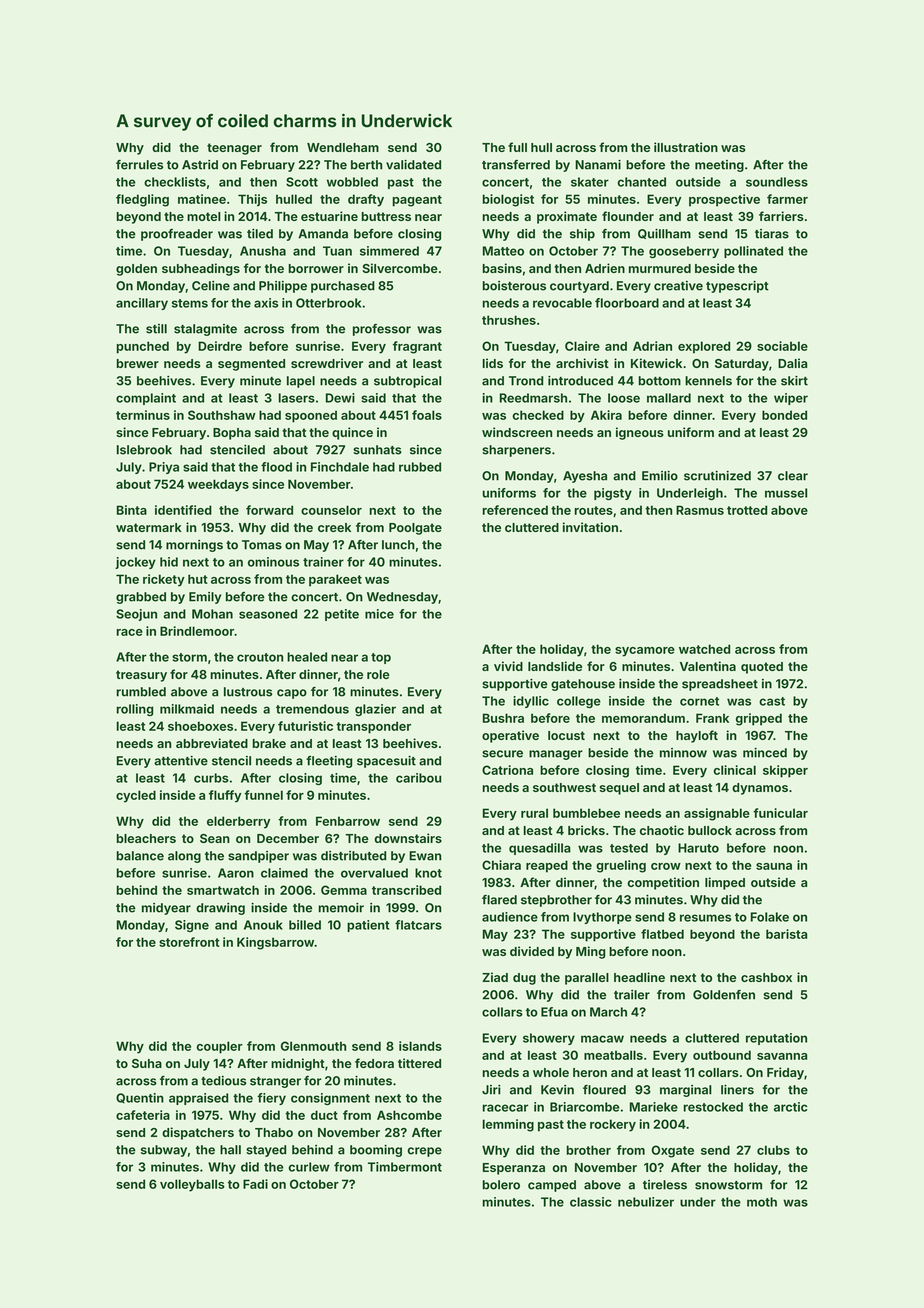  Describe the element at coordinates (251, 365) in the document. I see `segmented` at that location.
